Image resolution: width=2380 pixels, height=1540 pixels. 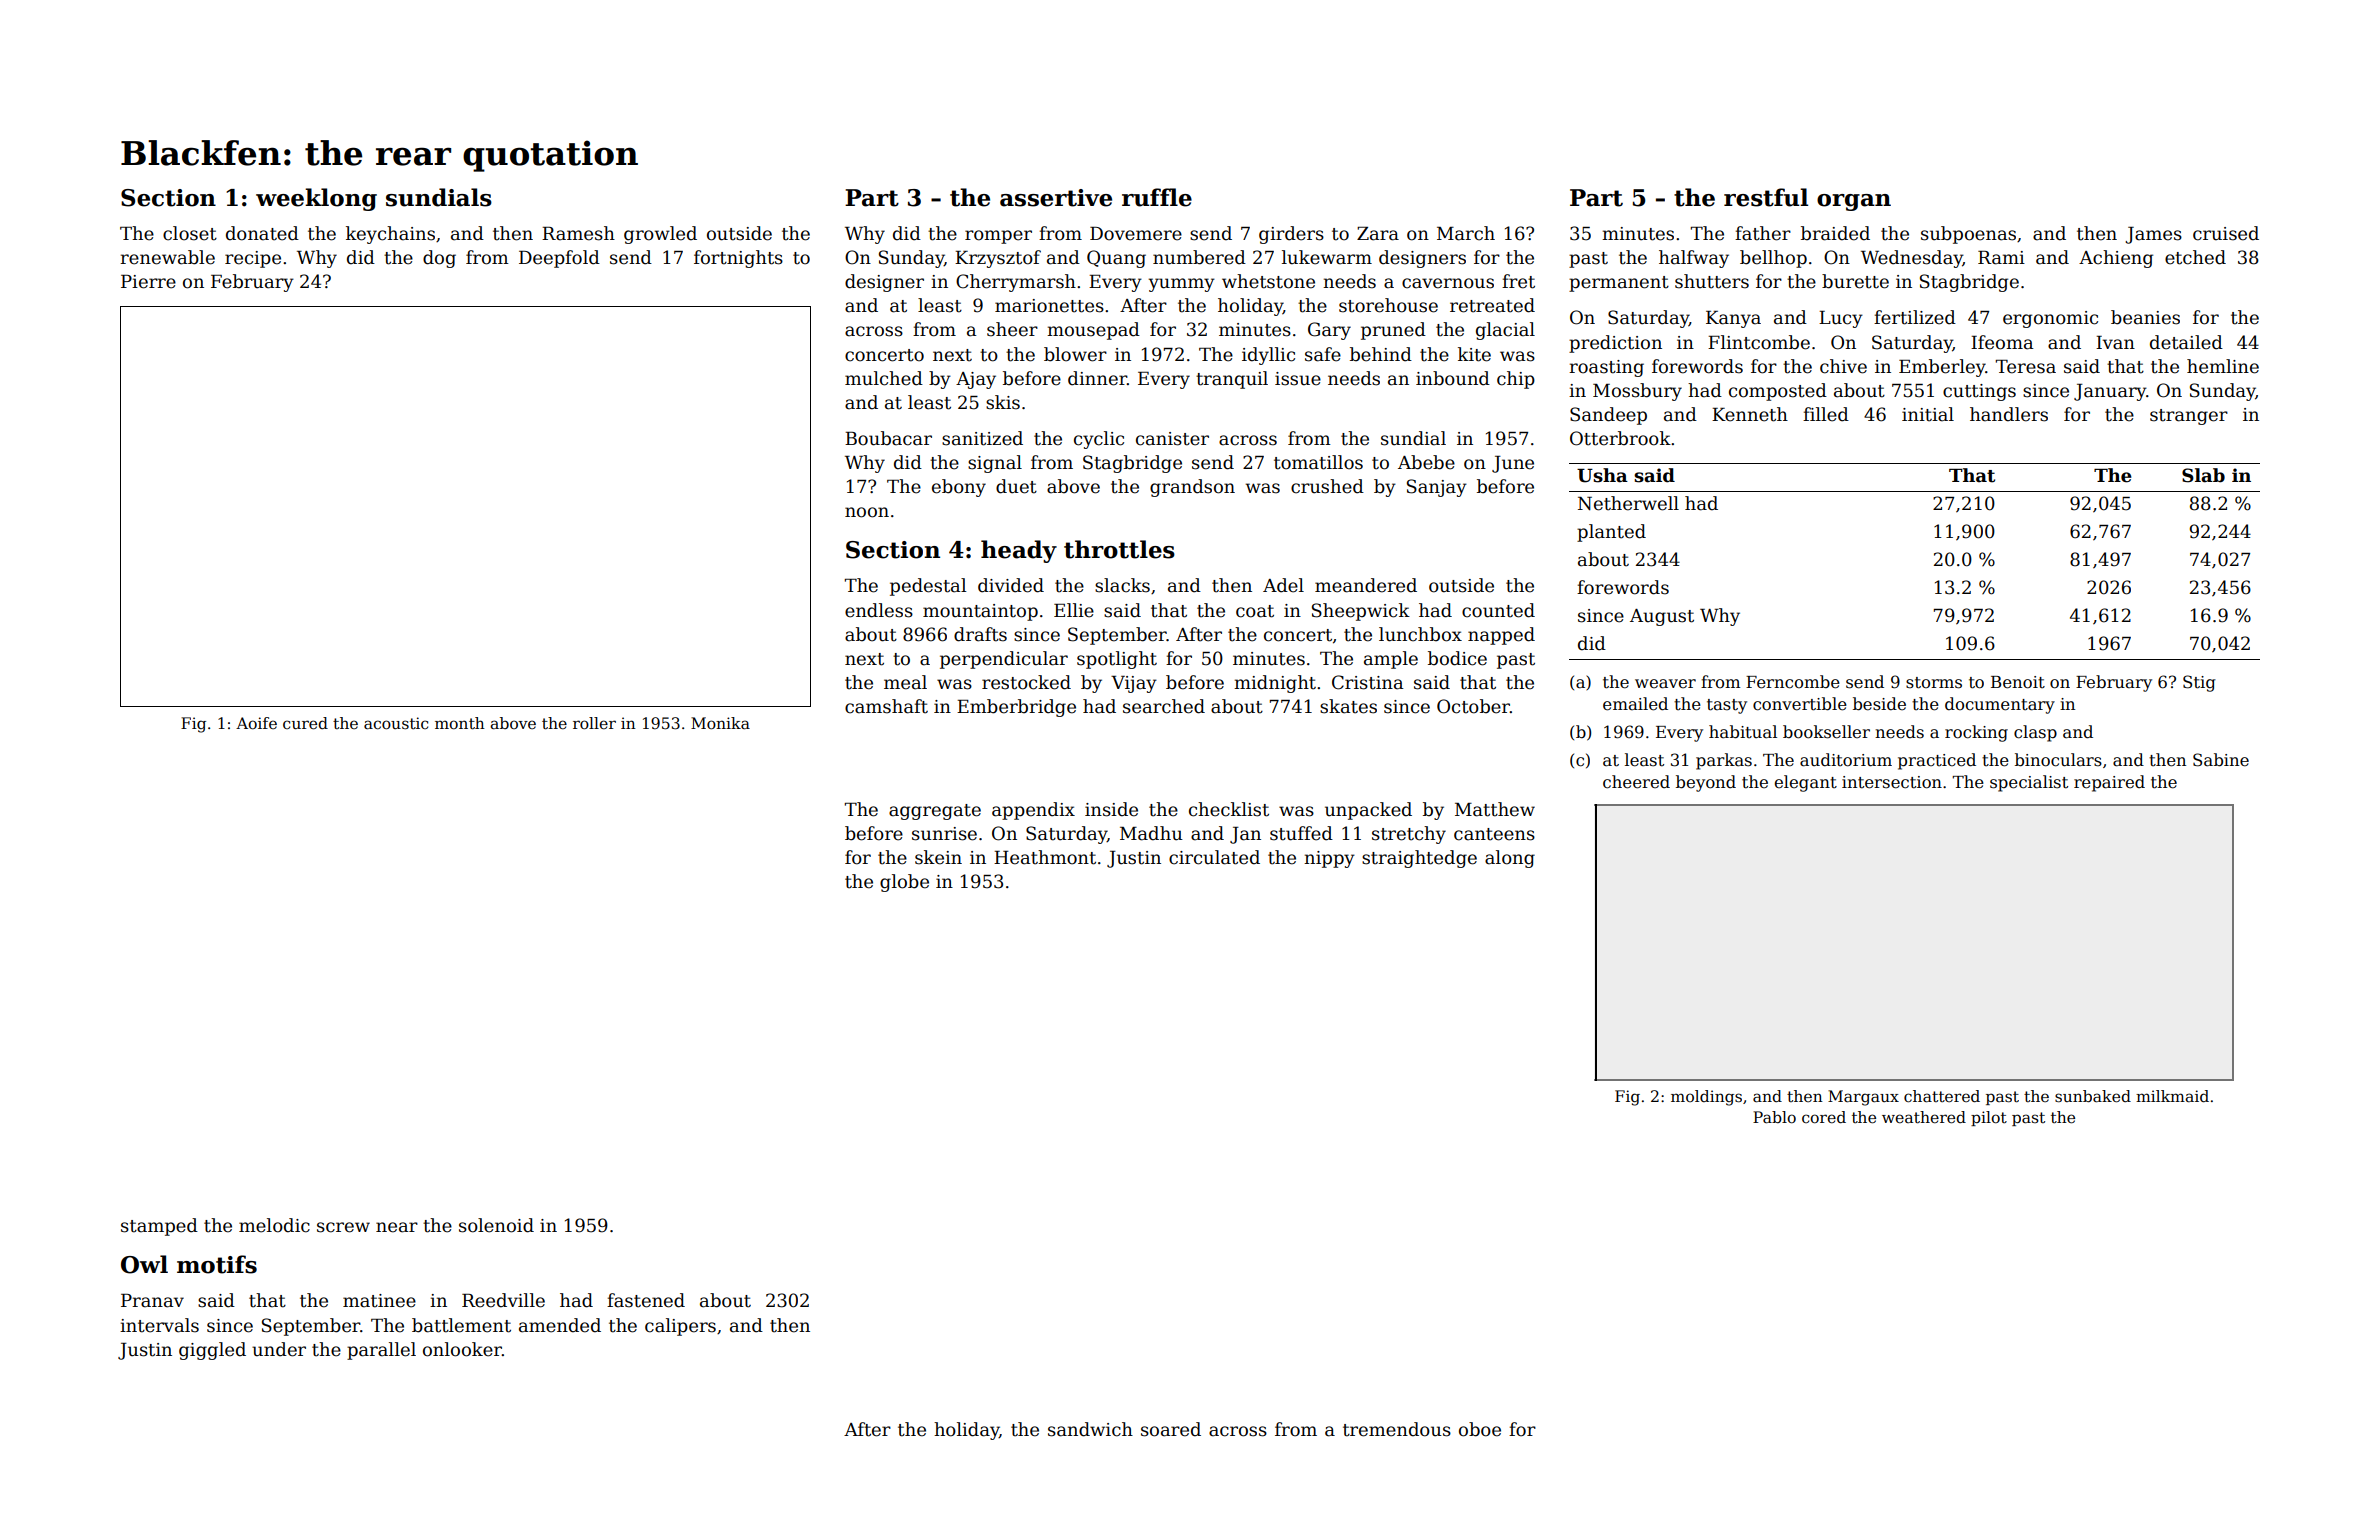 I want to click on ruffle, so click(x=1157, y=197).
